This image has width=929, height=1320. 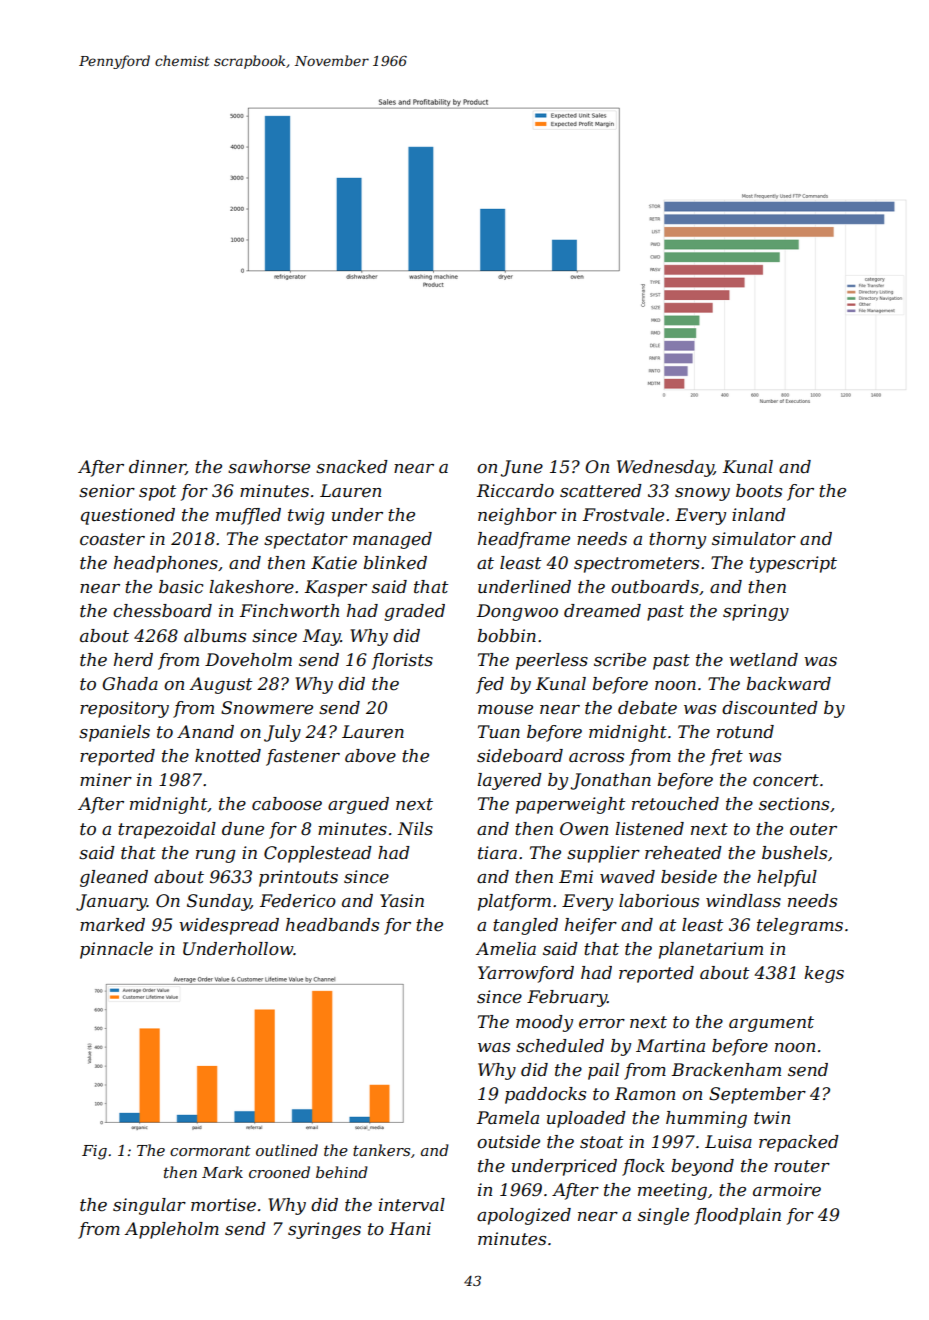 I want to click on Appleholm, so click(x=171, y=1230).
